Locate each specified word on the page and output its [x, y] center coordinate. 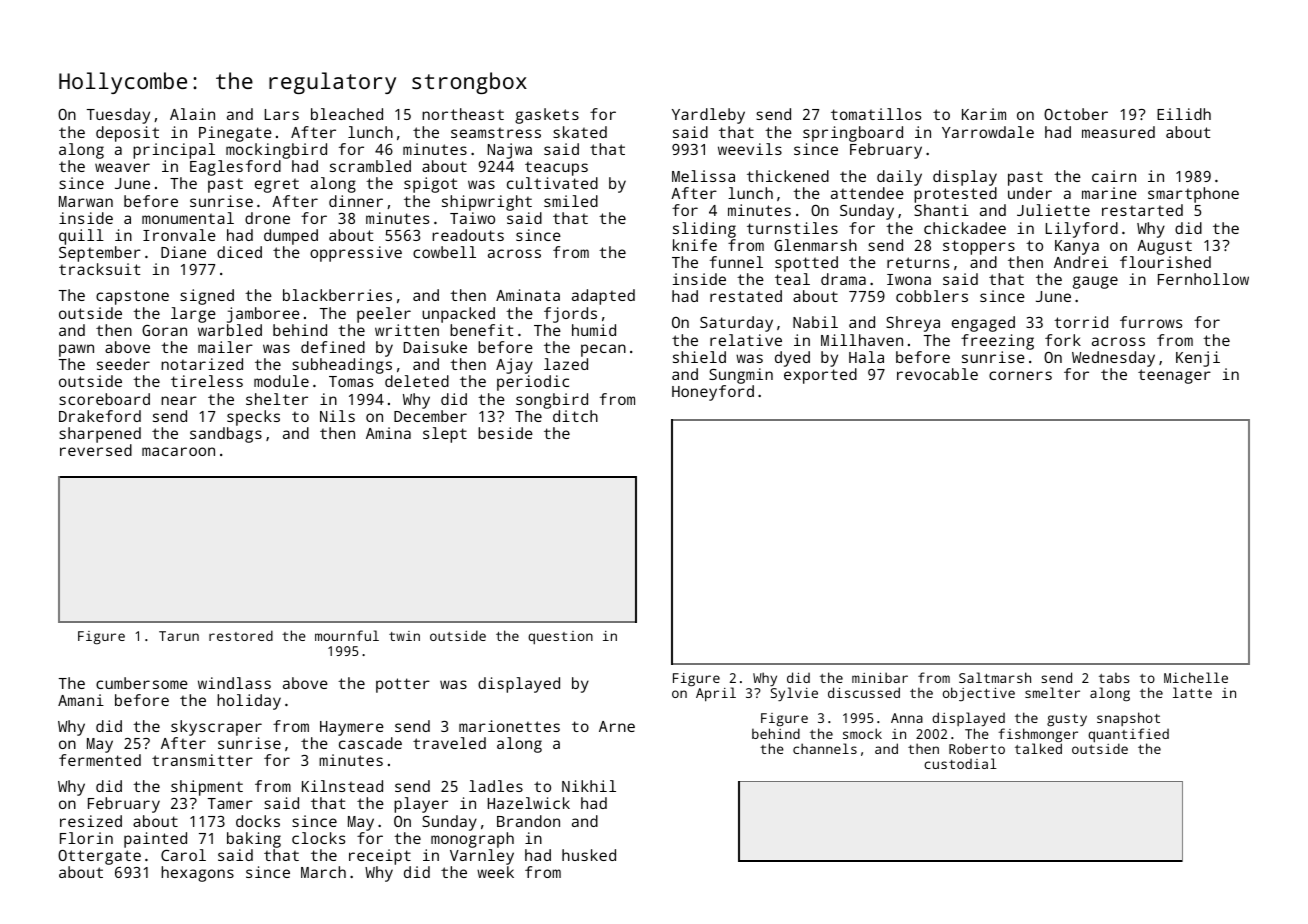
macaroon [178, 451]
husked [589, 855]
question [560, 638]
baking [254, 840]
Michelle [1196, 677]
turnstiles [792, 228]
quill [81, 237]
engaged [983, 324]
